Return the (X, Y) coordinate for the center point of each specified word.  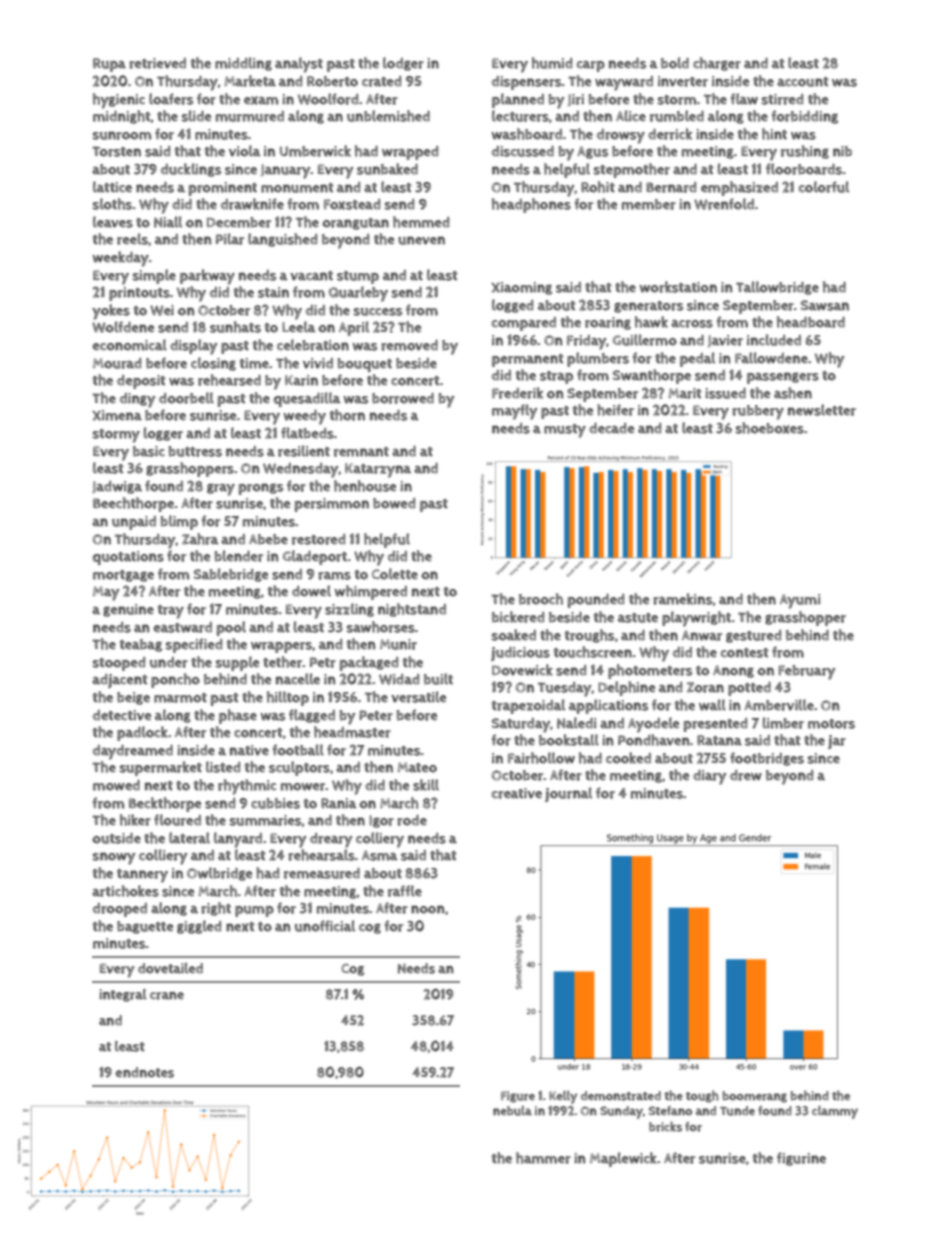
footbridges (767, 759)
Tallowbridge (777, 288)
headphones (531, 205)
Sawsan (825, 305)
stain (273, 292)
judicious (520, 654)
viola (245, 151)
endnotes (145, 1072)
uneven (421, 240)
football (298, 750)
